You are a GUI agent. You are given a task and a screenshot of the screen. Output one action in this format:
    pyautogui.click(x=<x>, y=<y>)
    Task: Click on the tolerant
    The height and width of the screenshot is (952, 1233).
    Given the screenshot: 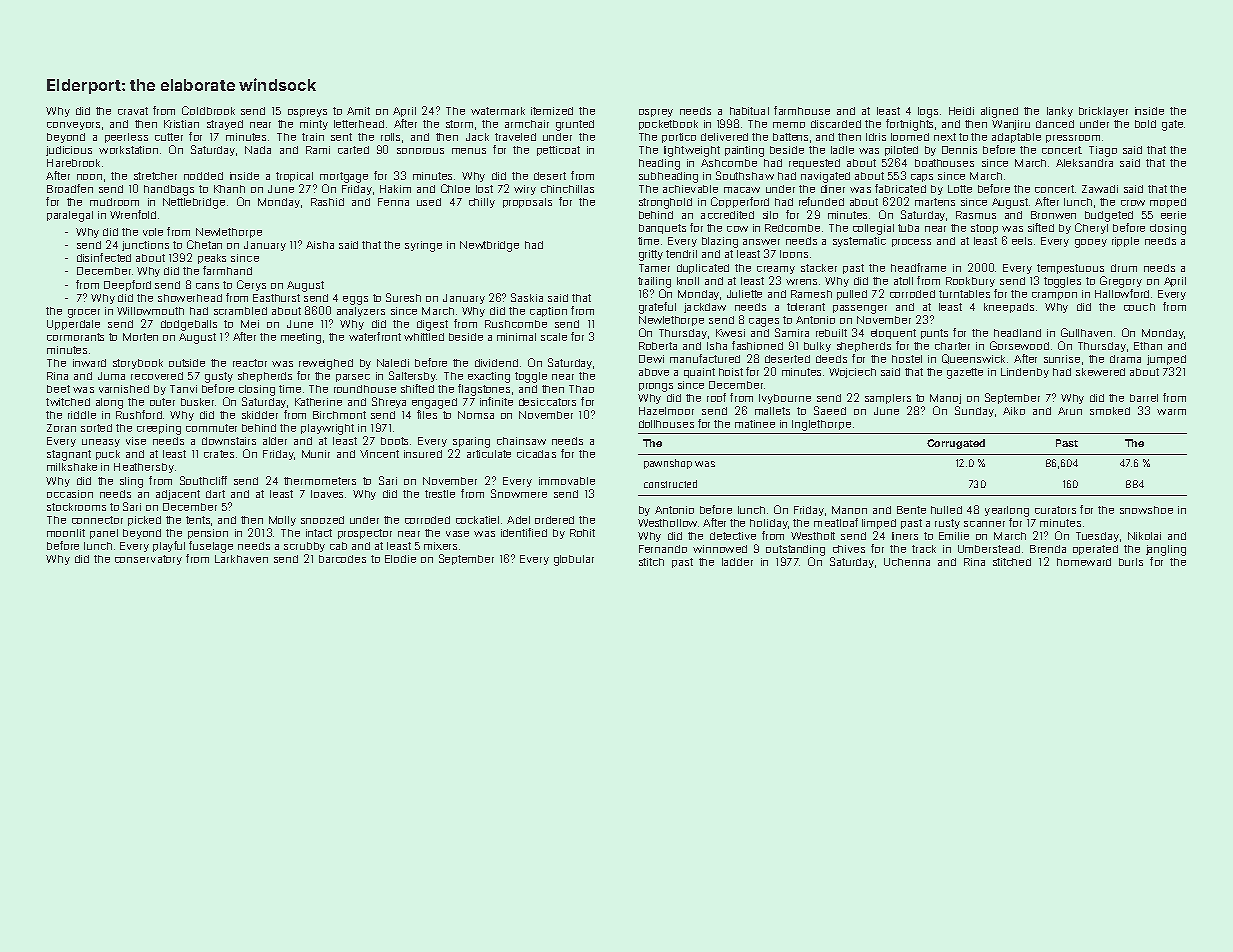 What is the action you would take?
    pyautogui.click(x=806, y=307)
